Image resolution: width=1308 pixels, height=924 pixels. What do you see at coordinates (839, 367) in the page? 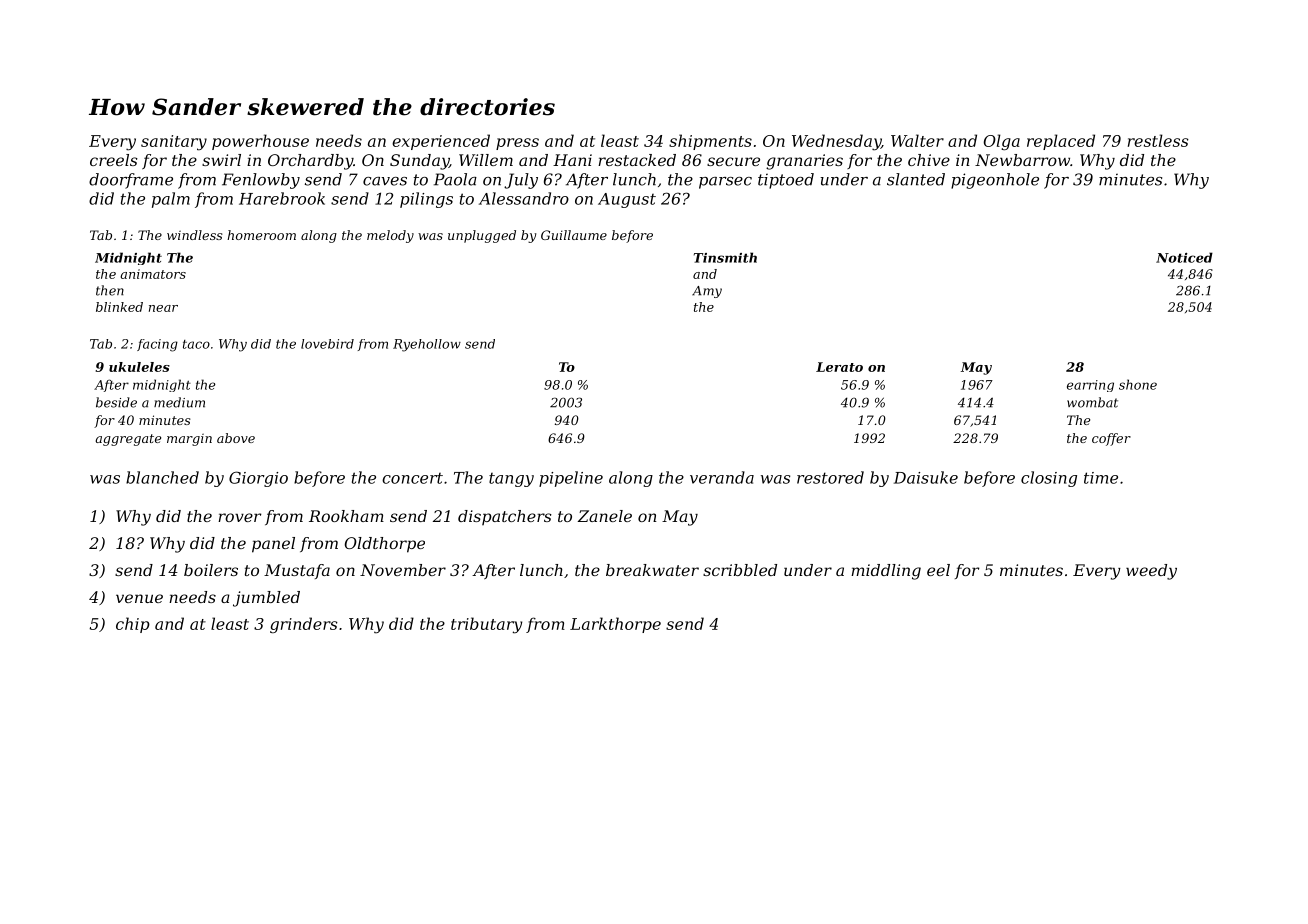
I see `Lerato` at bounding box center [839, 367].
